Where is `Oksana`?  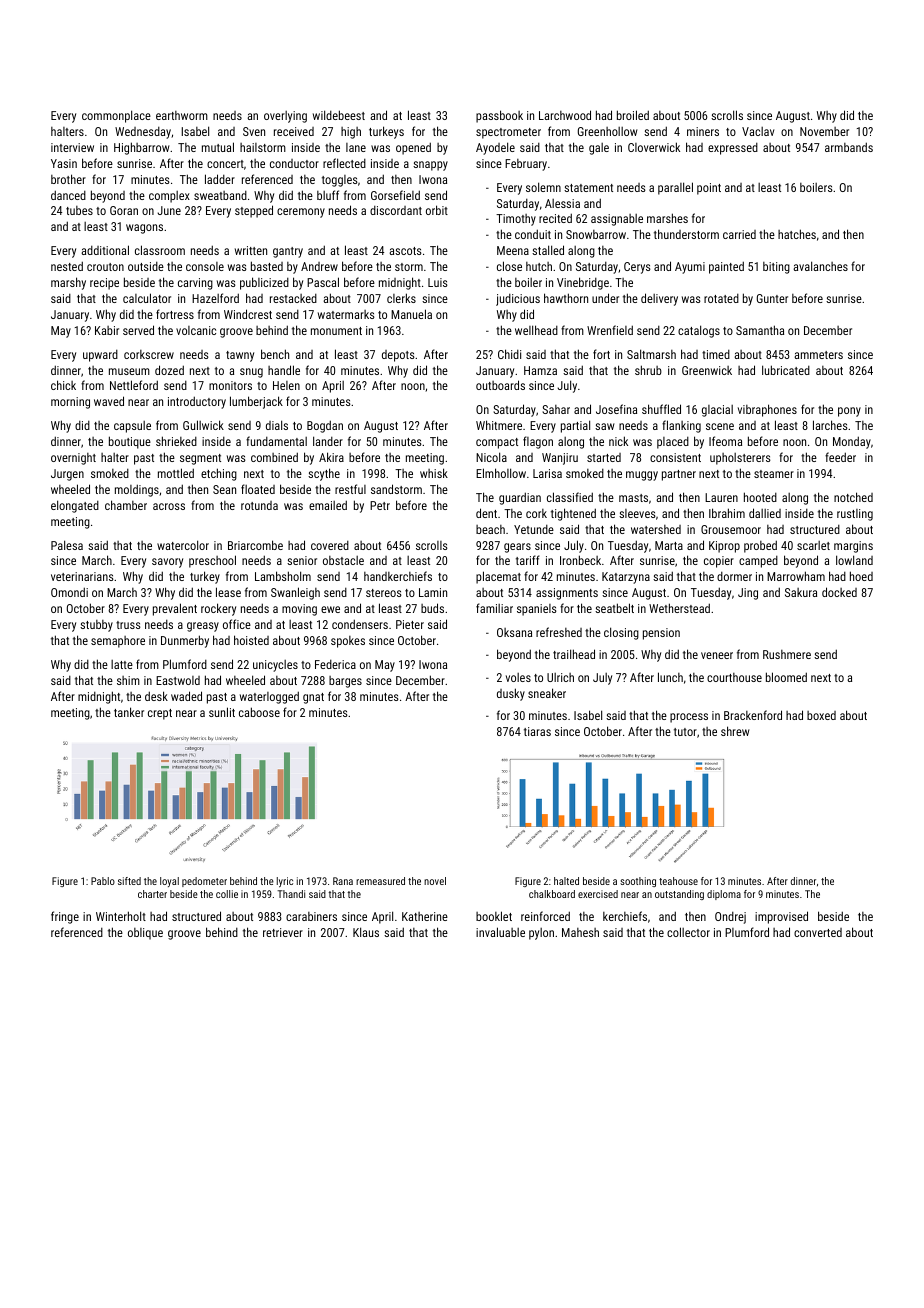
Oksana is located at coordinates (514, 632).
